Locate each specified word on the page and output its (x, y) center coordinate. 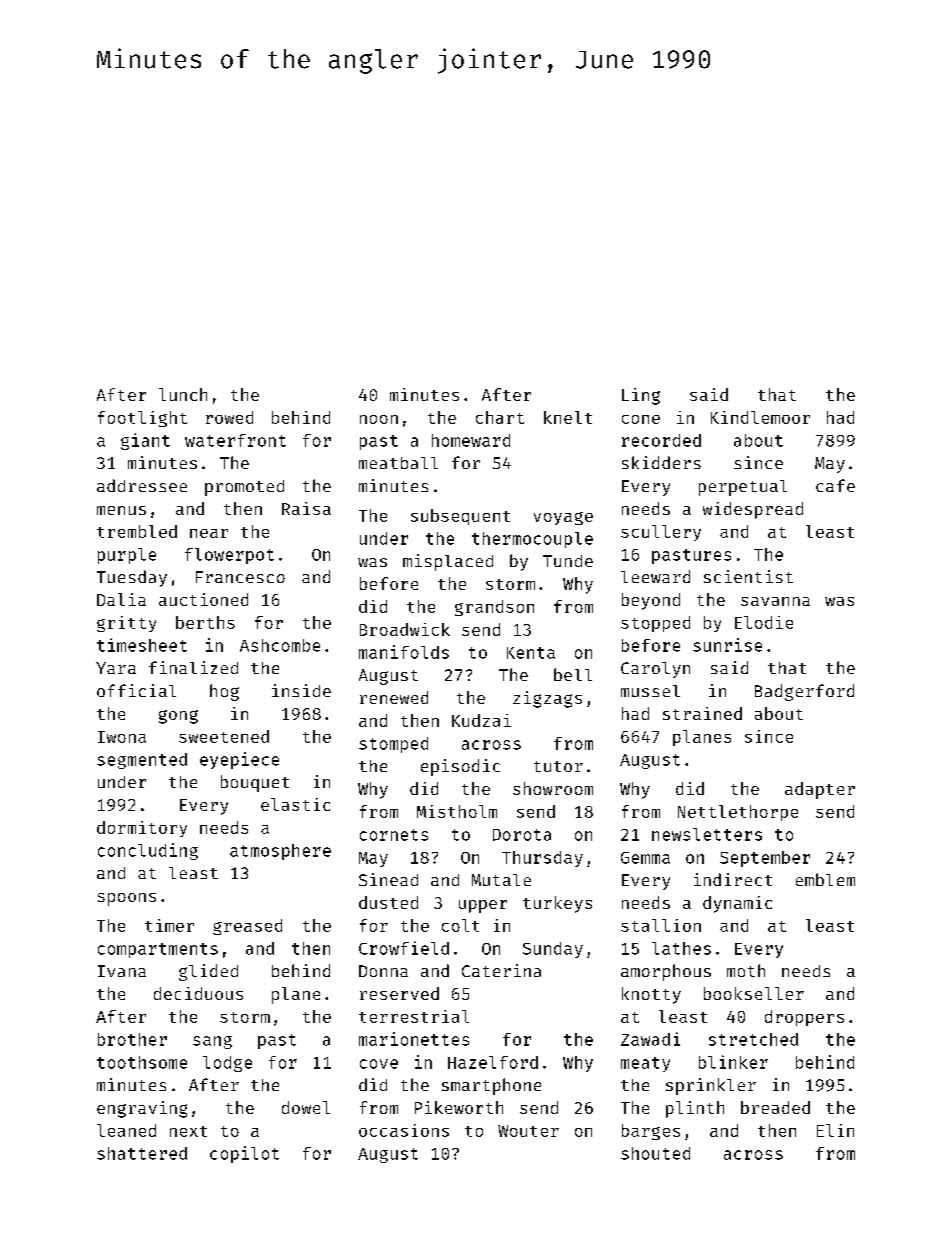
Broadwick (405, 629)
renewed (394, 697)
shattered (142, 1153)
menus (121, 510)
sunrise (727, 645)
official (136, 690)
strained (702, 713)
